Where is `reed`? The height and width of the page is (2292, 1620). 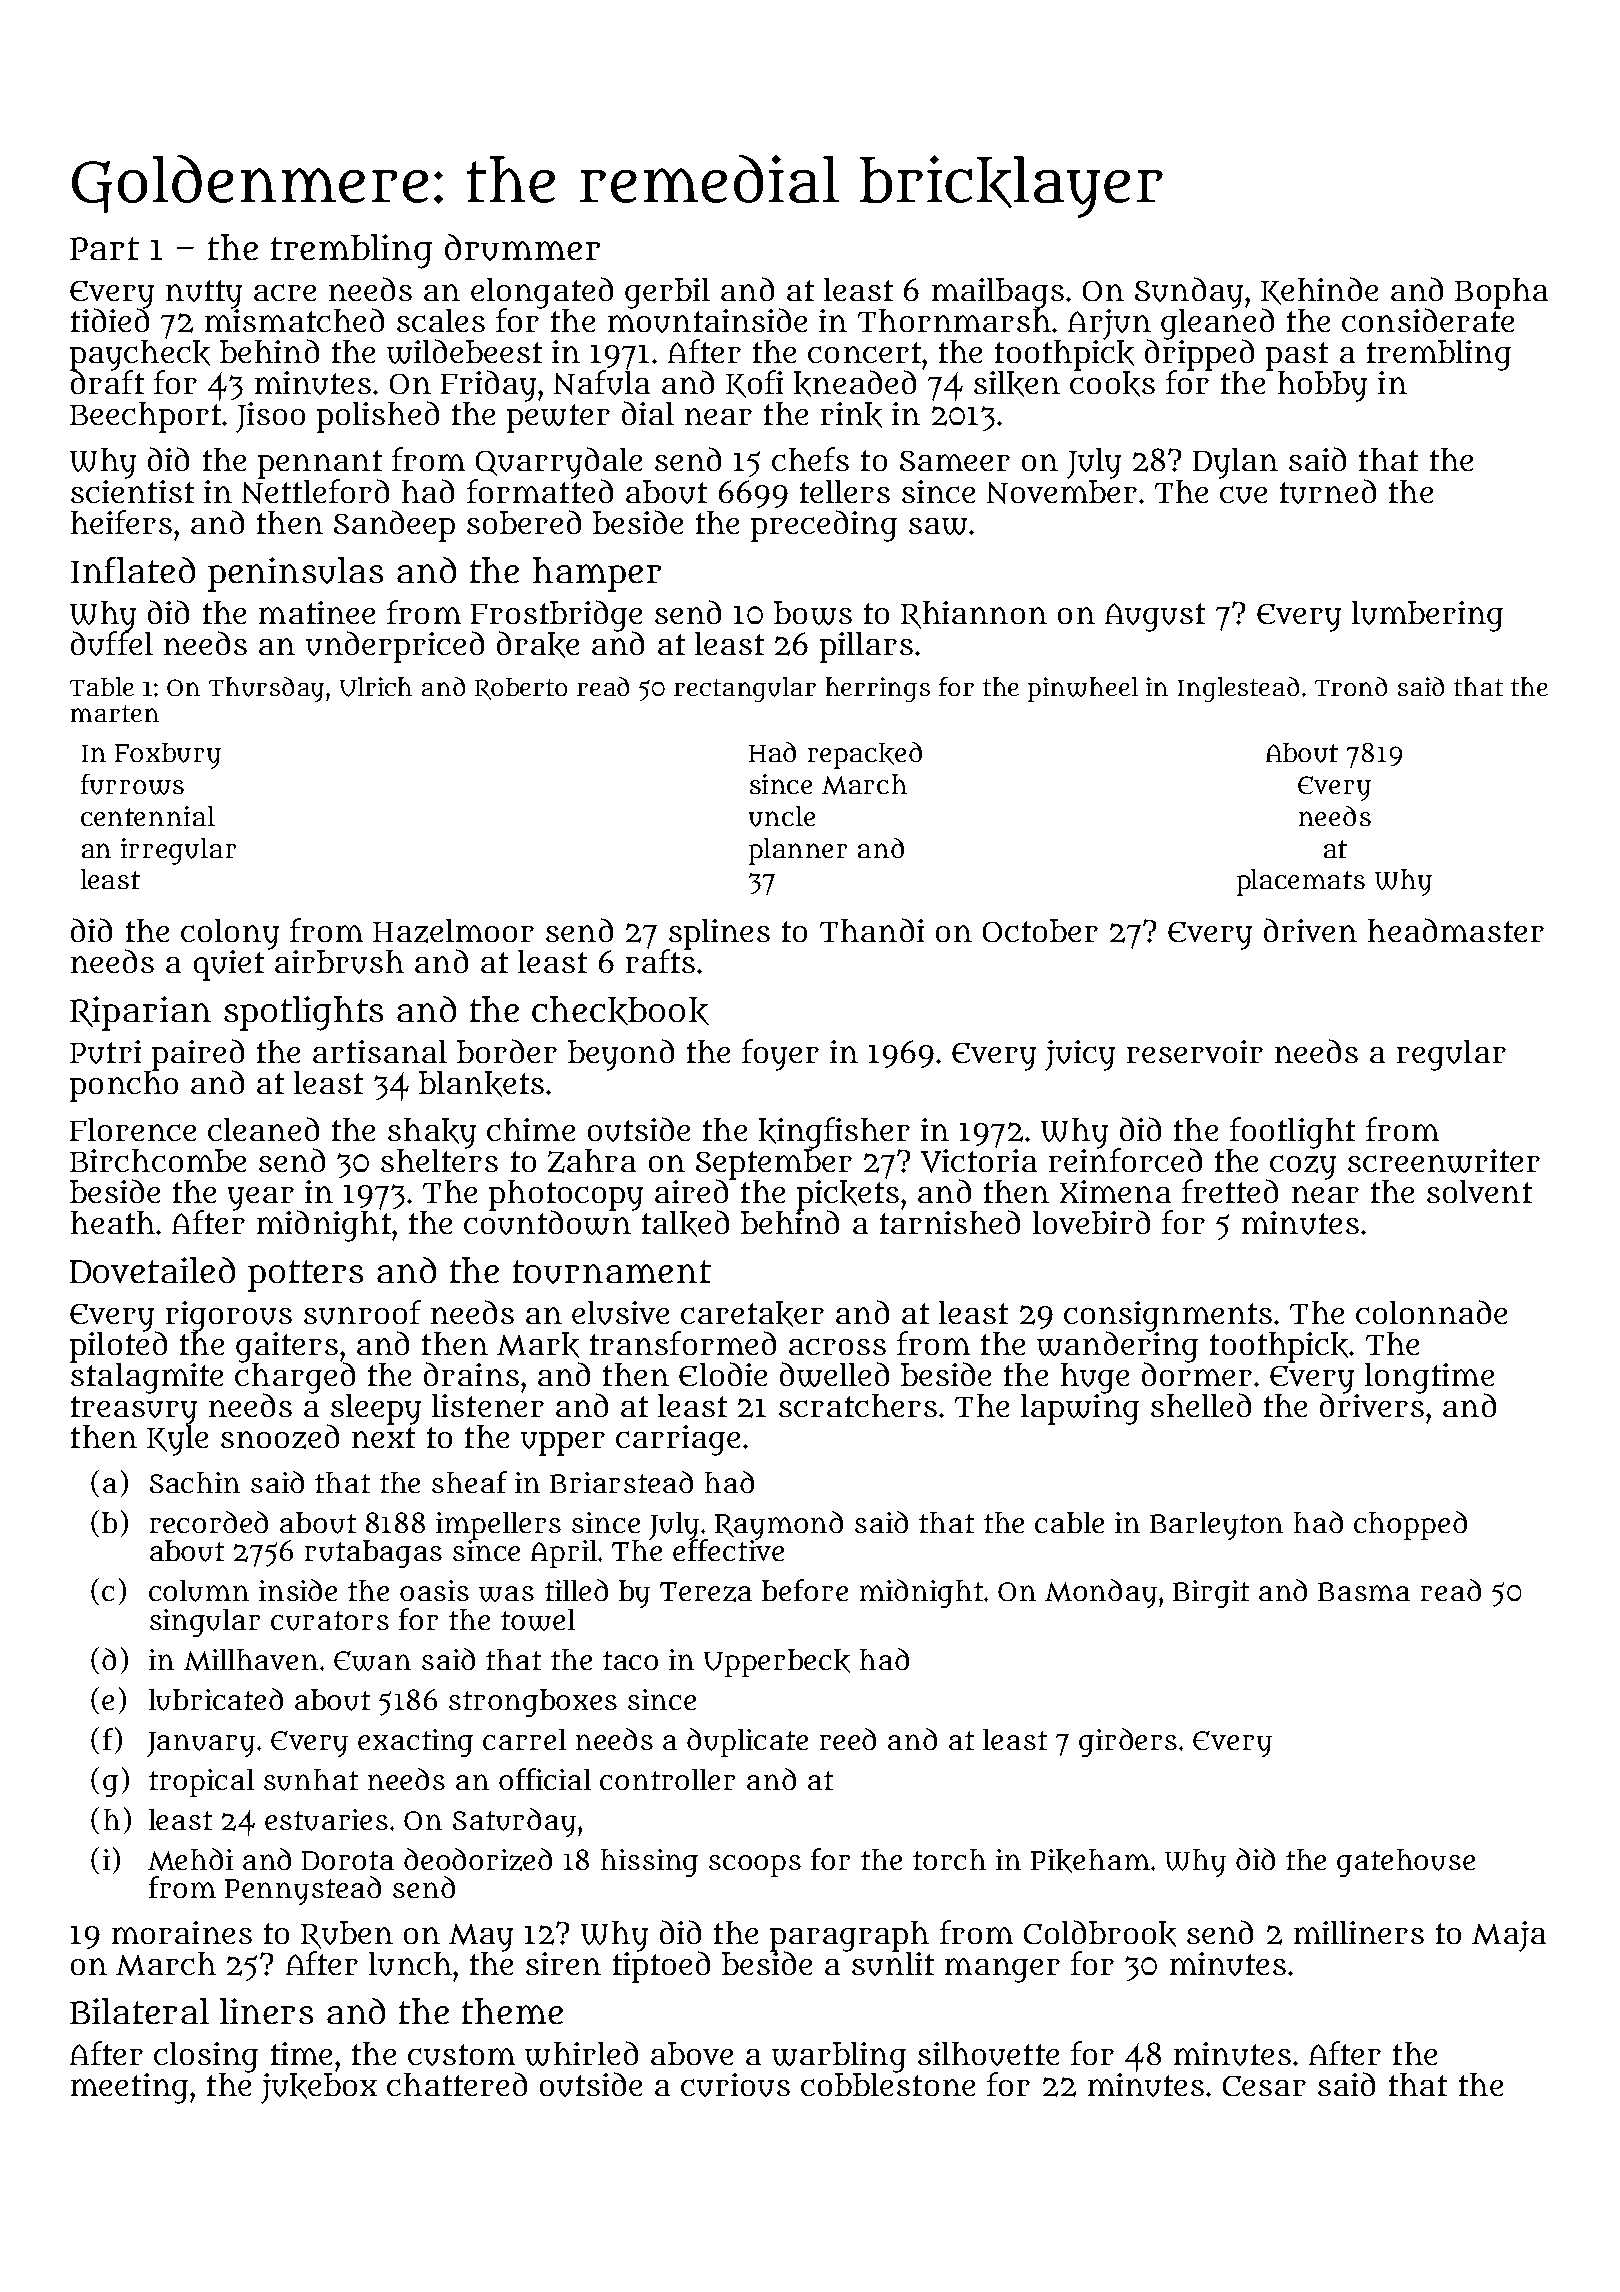
reed is located at coordinates (848, 1739).
